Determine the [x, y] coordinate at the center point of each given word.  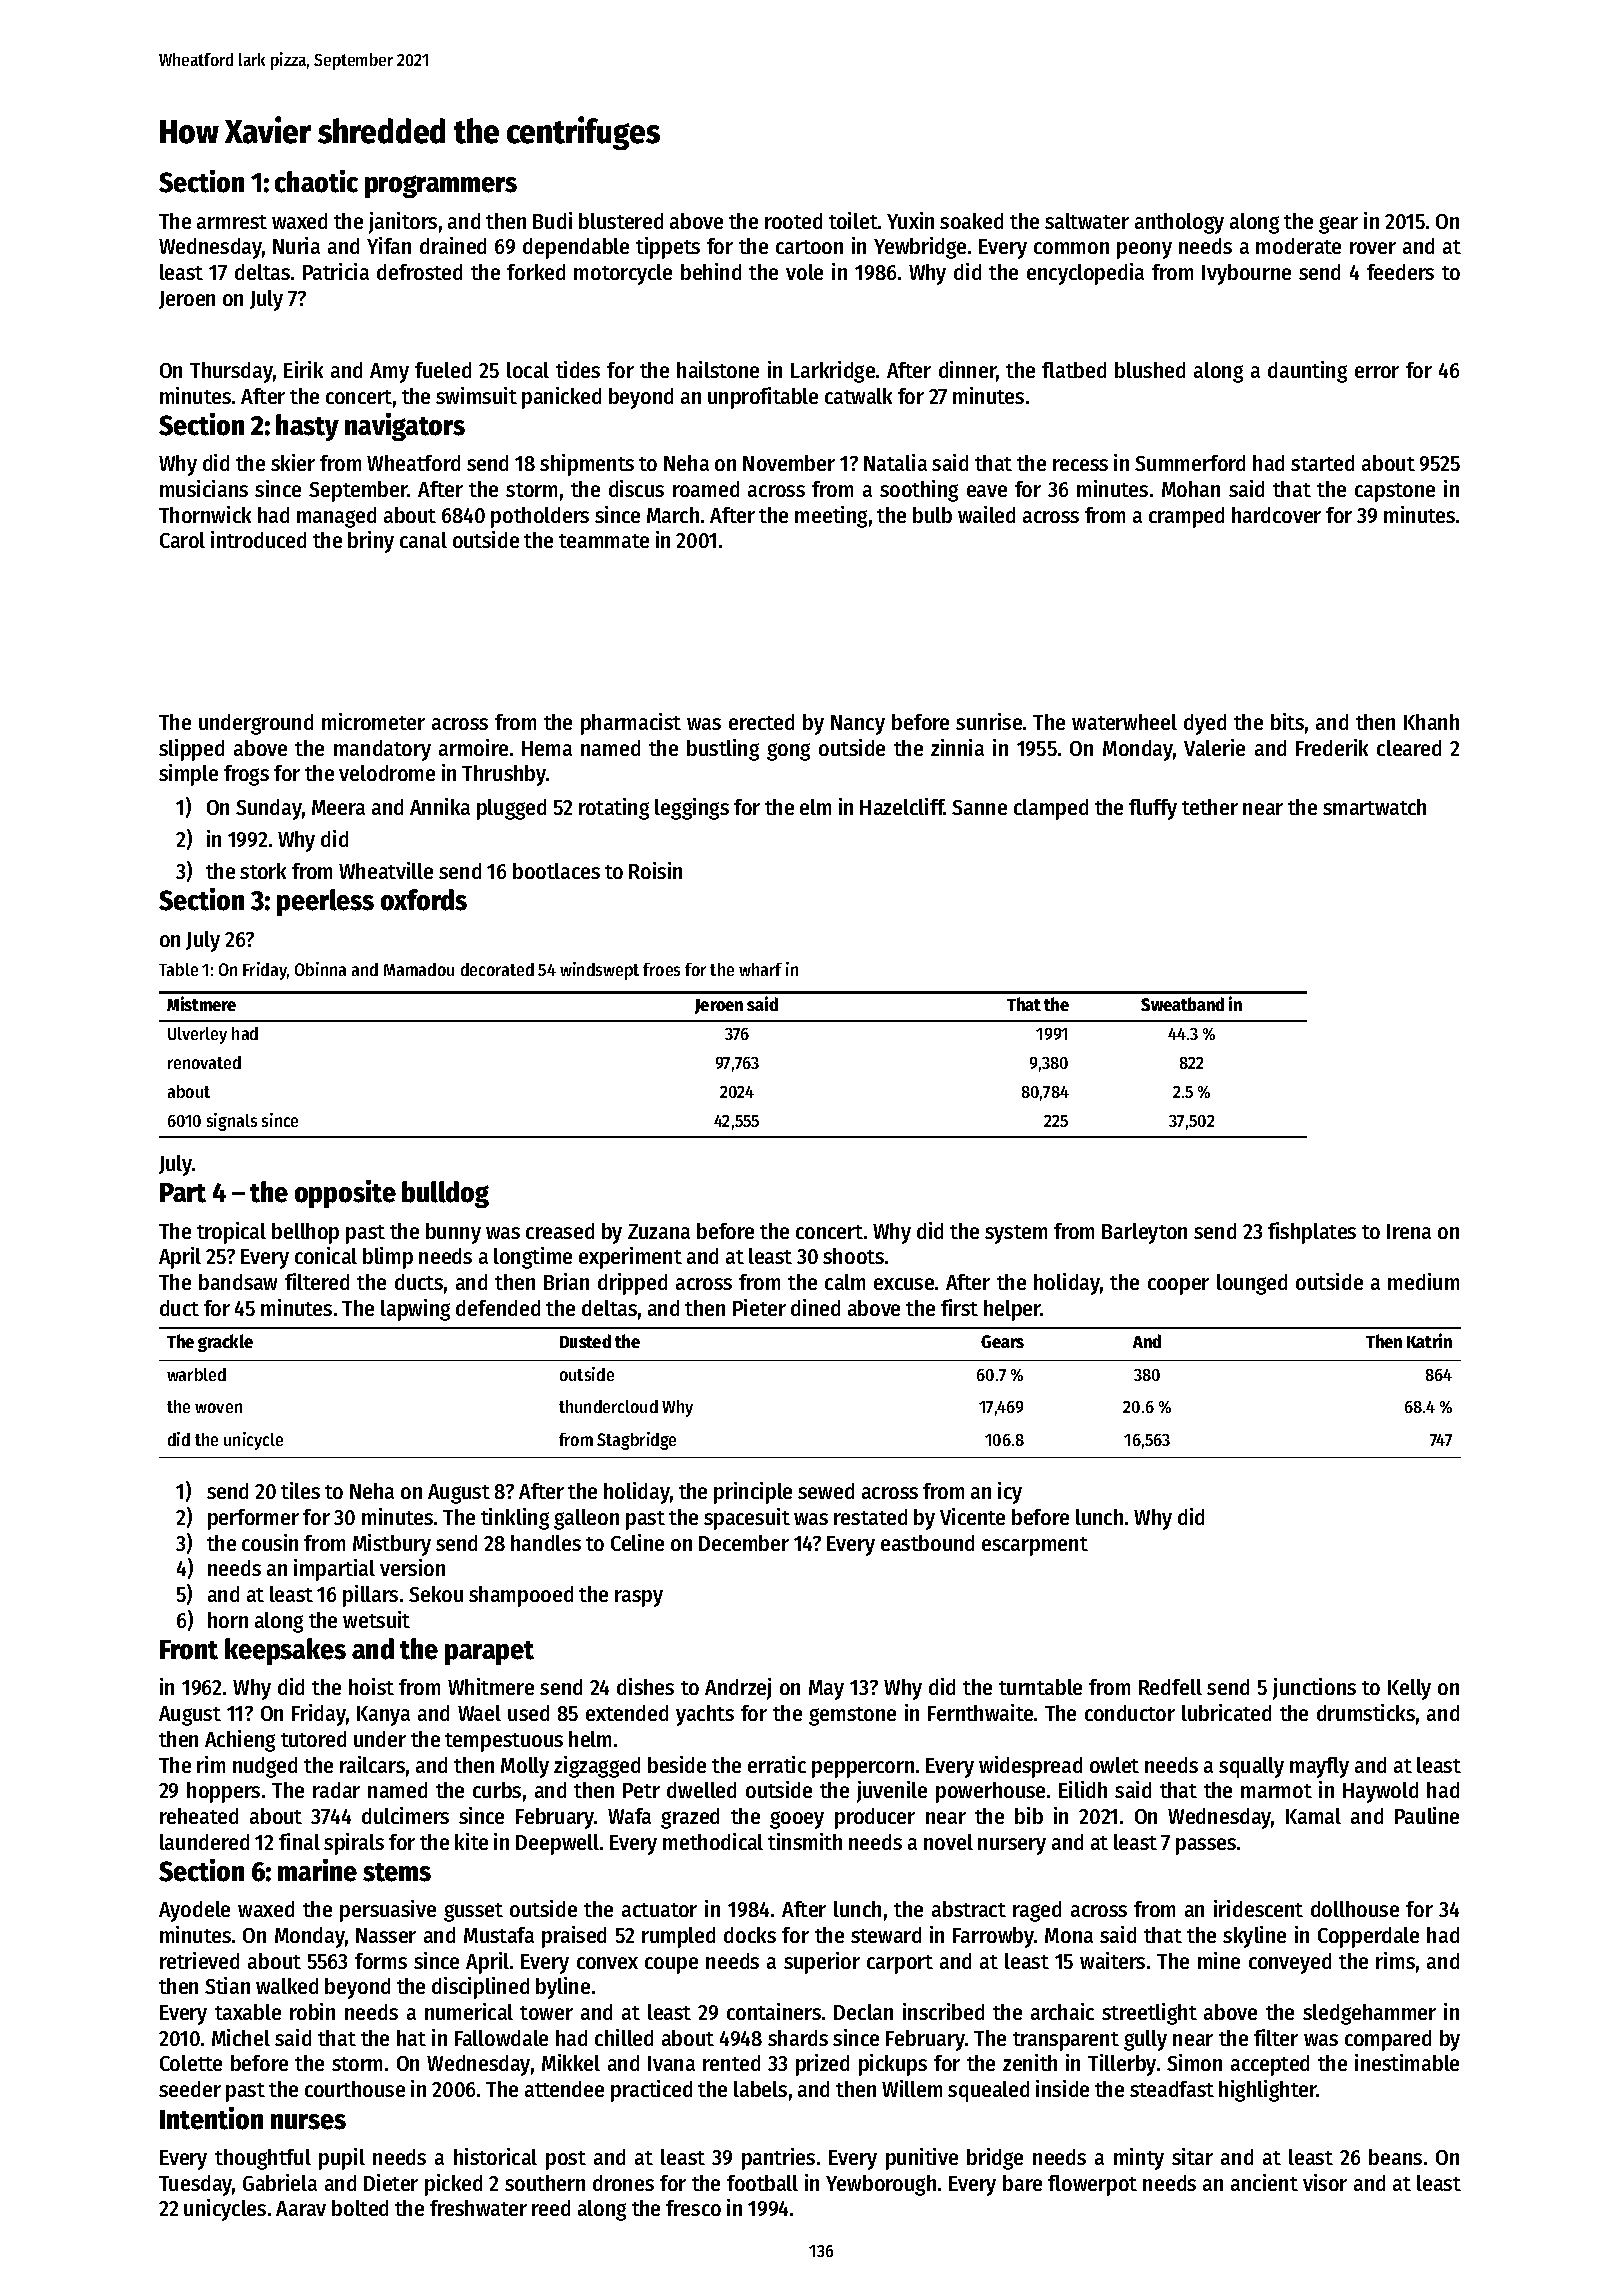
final [299, 1841]
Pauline [1427, 1815]
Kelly [1409, 1689]
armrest [232, 222]
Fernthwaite [980, 1712]
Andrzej [738, 1689]
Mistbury [392, 1545]
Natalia [895, 462]
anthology [1179, 223]
